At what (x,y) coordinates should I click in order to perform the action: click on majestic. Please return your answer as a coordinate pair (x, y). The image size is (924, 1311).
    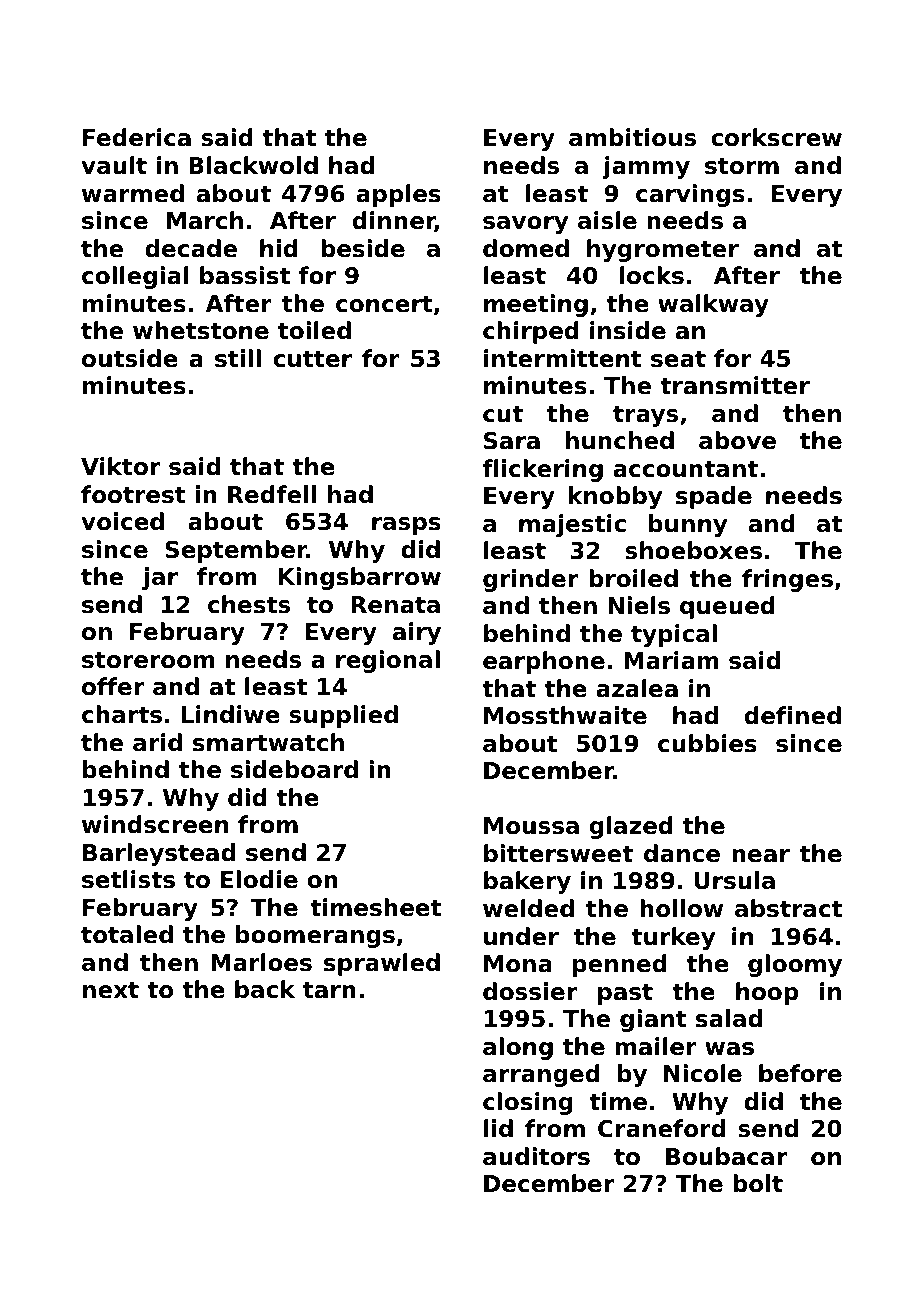
    Looking at the image, I should click on (572, 525).
